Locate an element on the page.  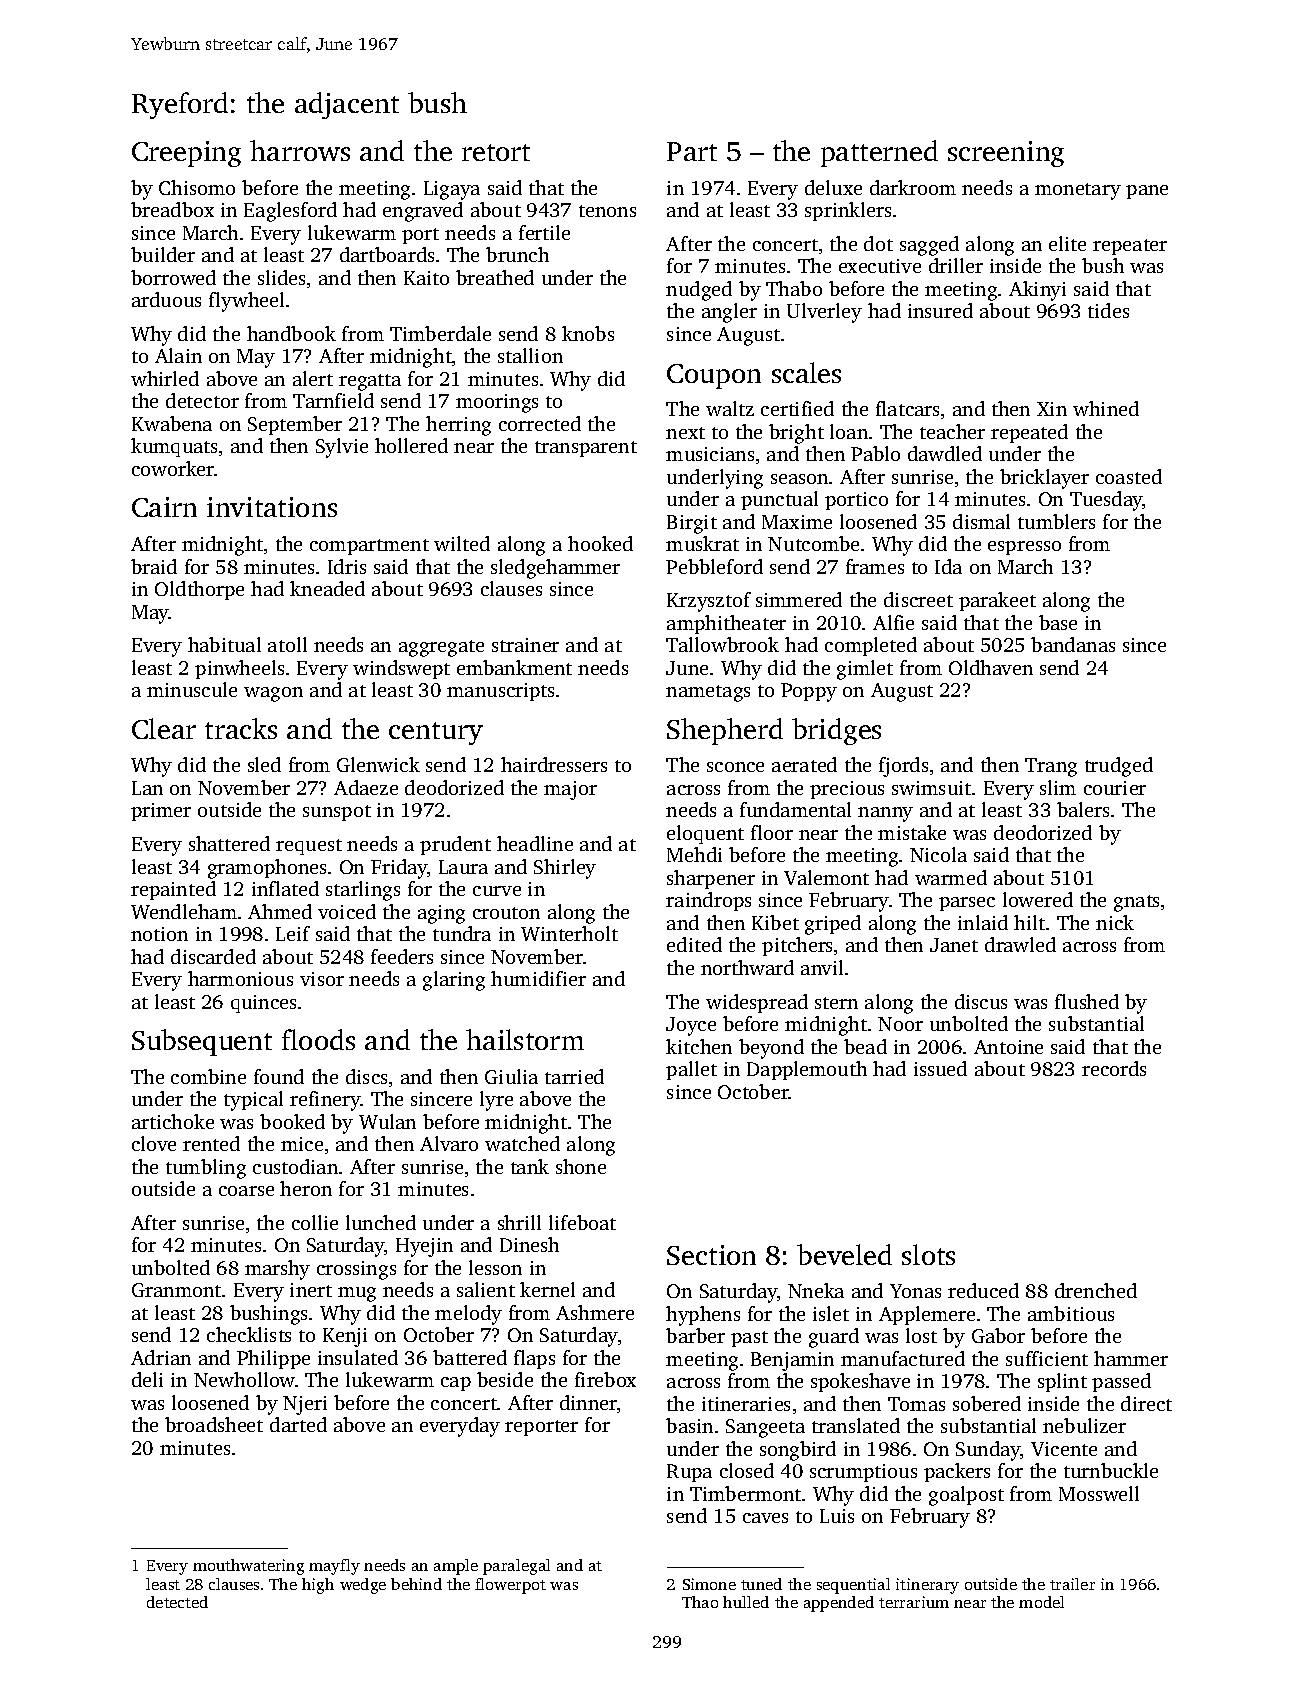
Clear is located at coordinates (164, 728).
